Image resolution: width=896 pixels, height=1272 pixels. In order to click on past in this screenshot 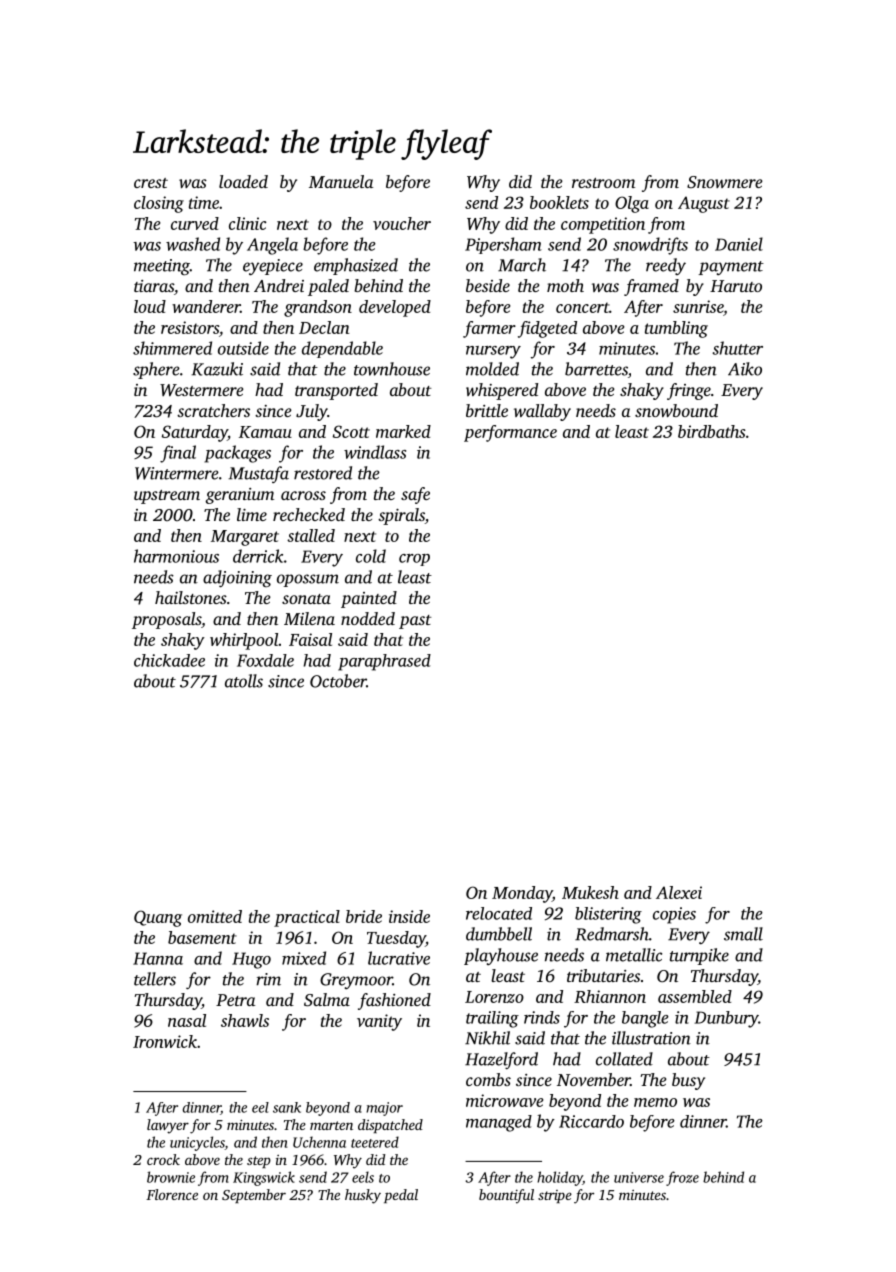, I will do `click(415, 622)`.
